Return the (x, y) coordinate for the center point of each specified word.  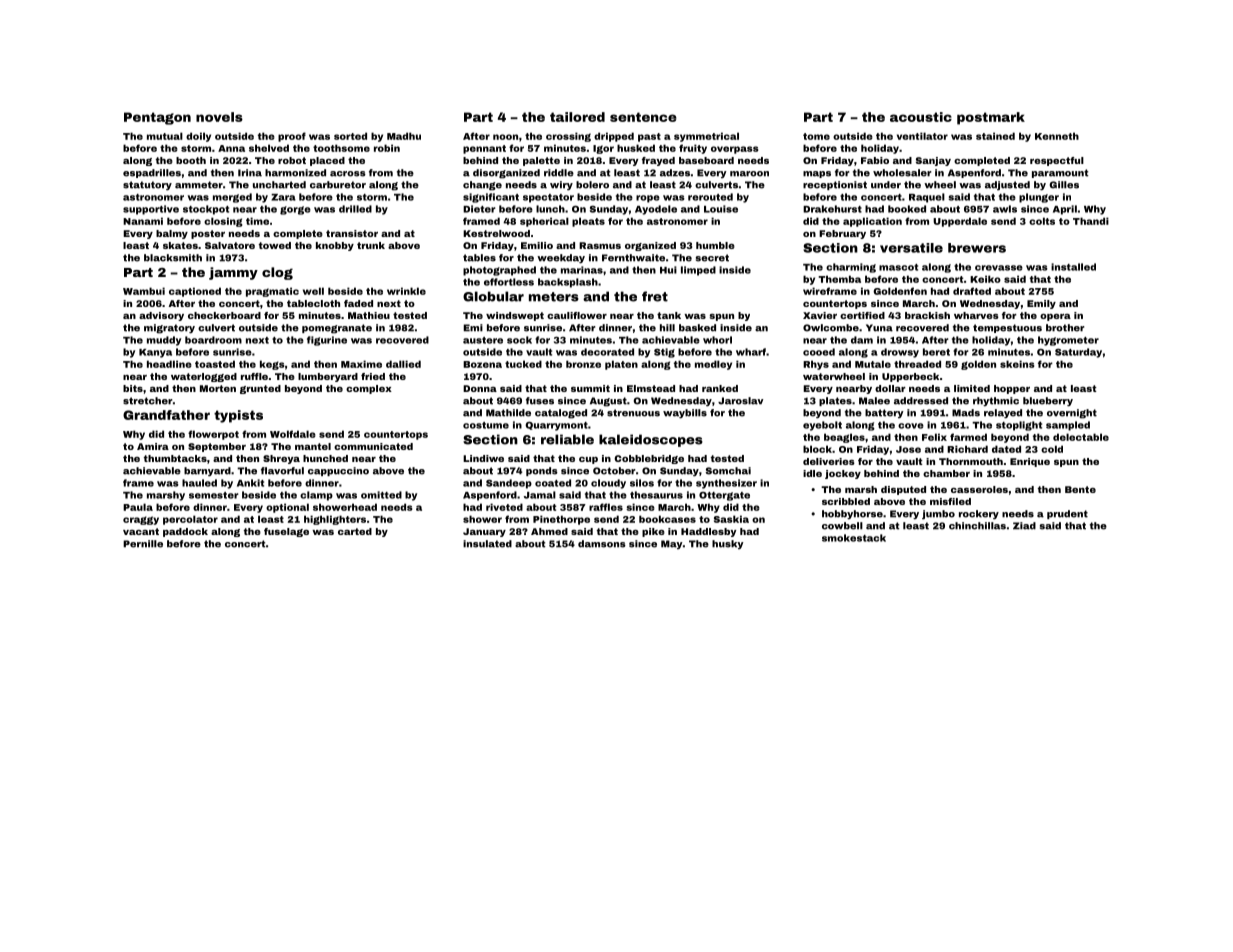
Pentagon (157, 118)
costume (486, 425)
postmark (991, 118)
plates (835, 401)
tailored (577, 117)
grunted (260, 389)
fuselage (286, 532)
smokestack (854, 538)
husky (728, 544)
